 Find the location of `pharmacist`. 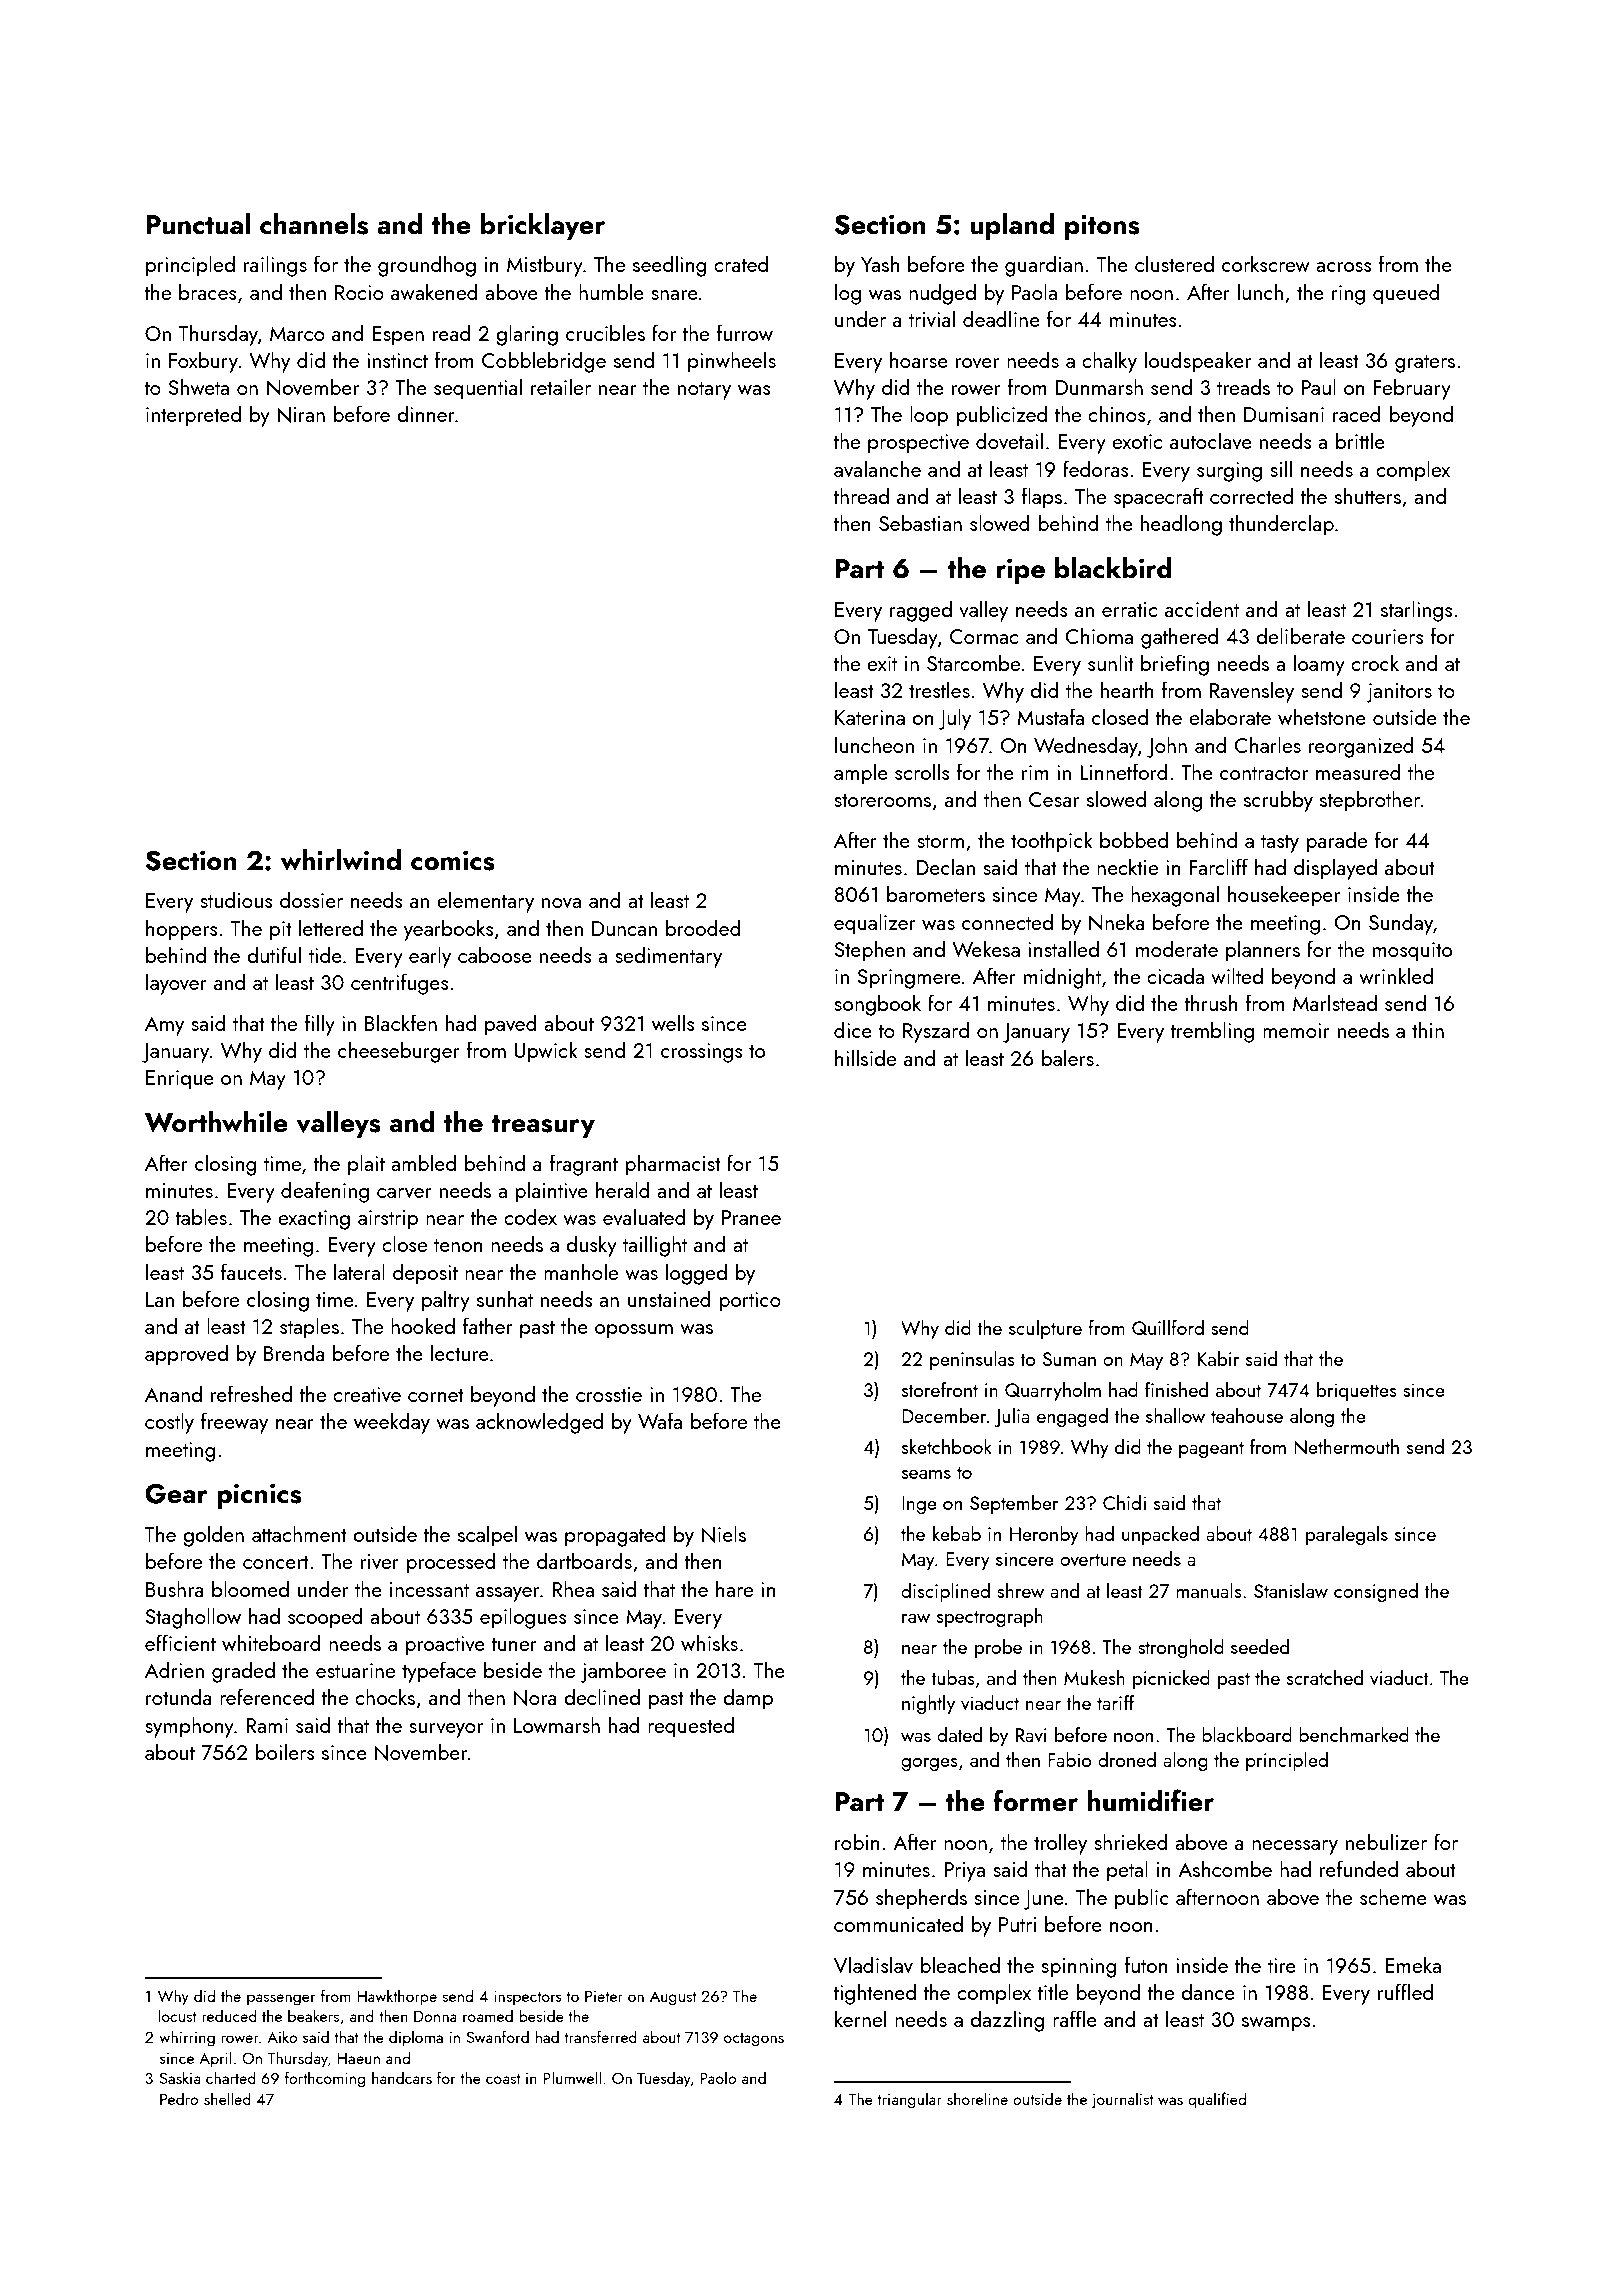

pharmacist is located at coordinates (673, 1165).
